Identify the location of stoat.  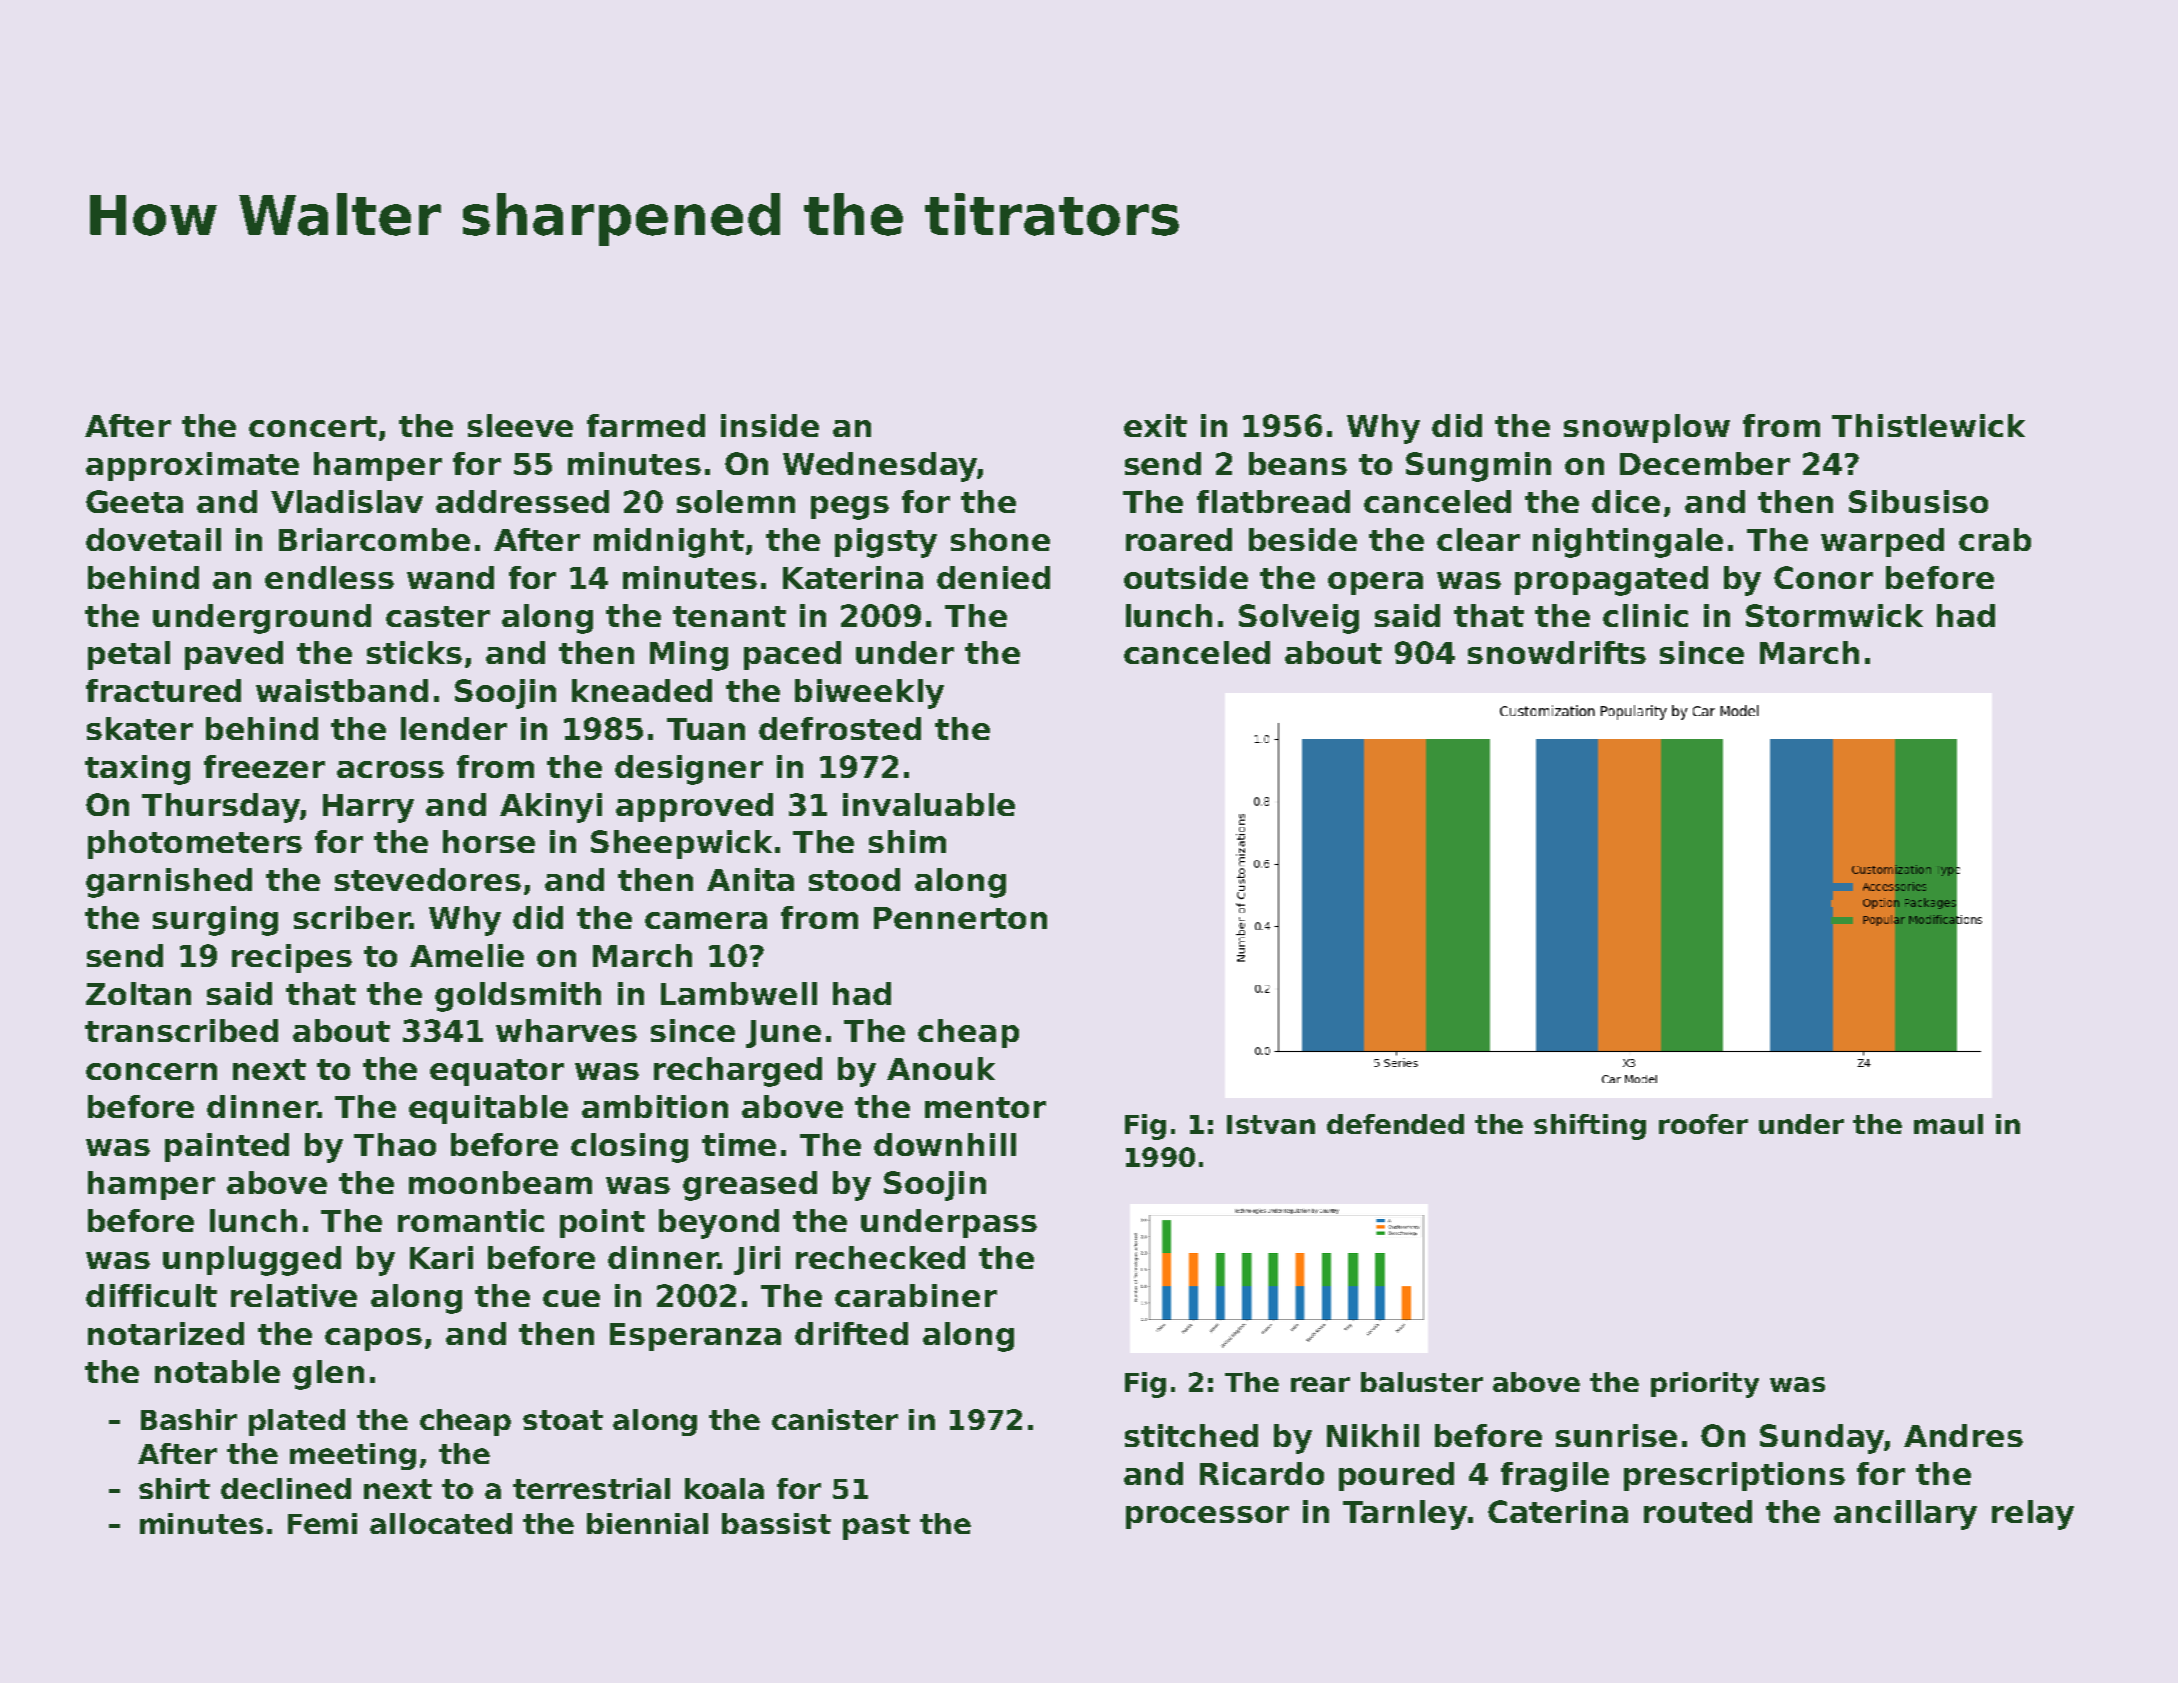
(563, 1420).
